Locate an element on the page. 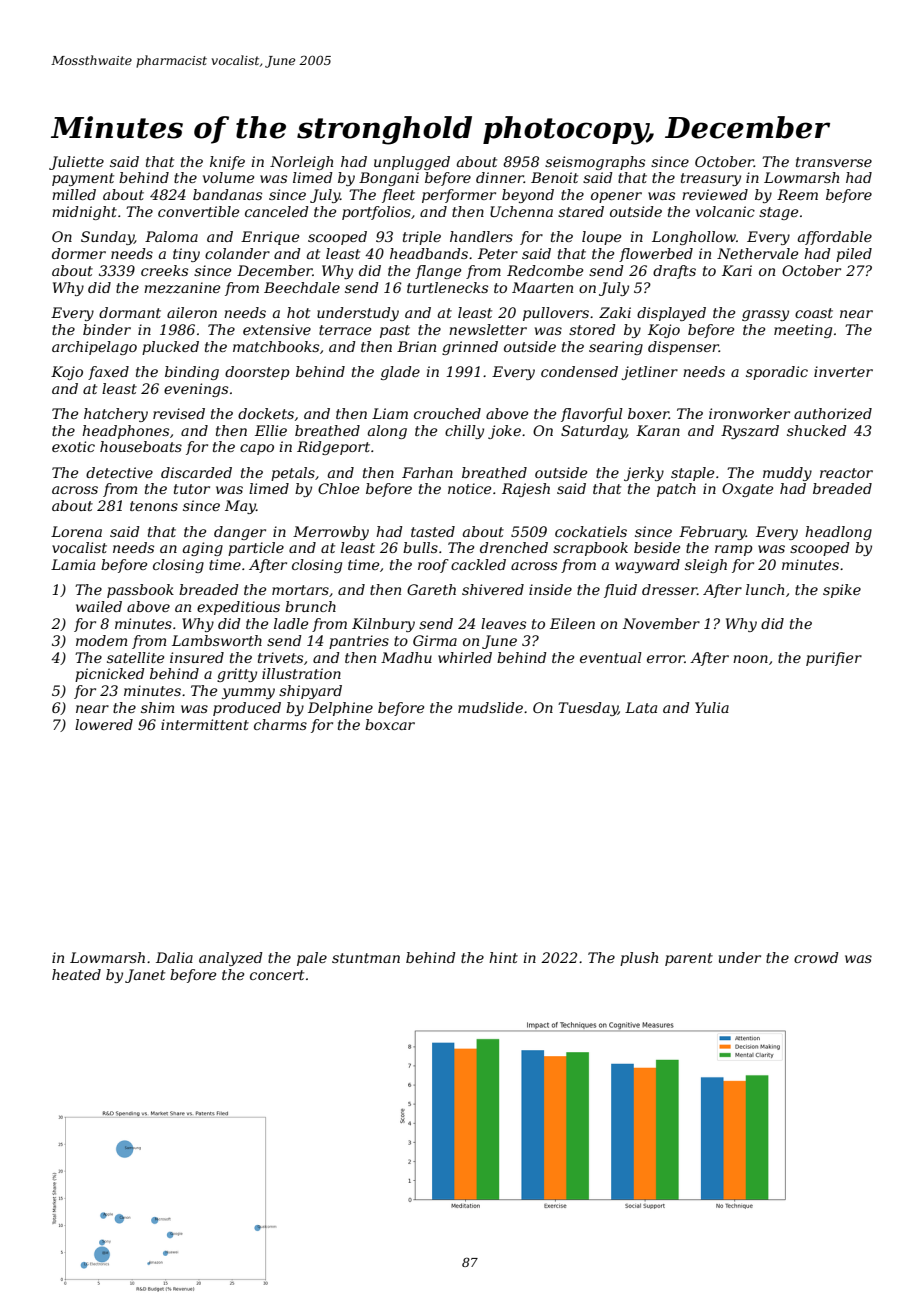  transverse is located at coordinates (834, 162).
